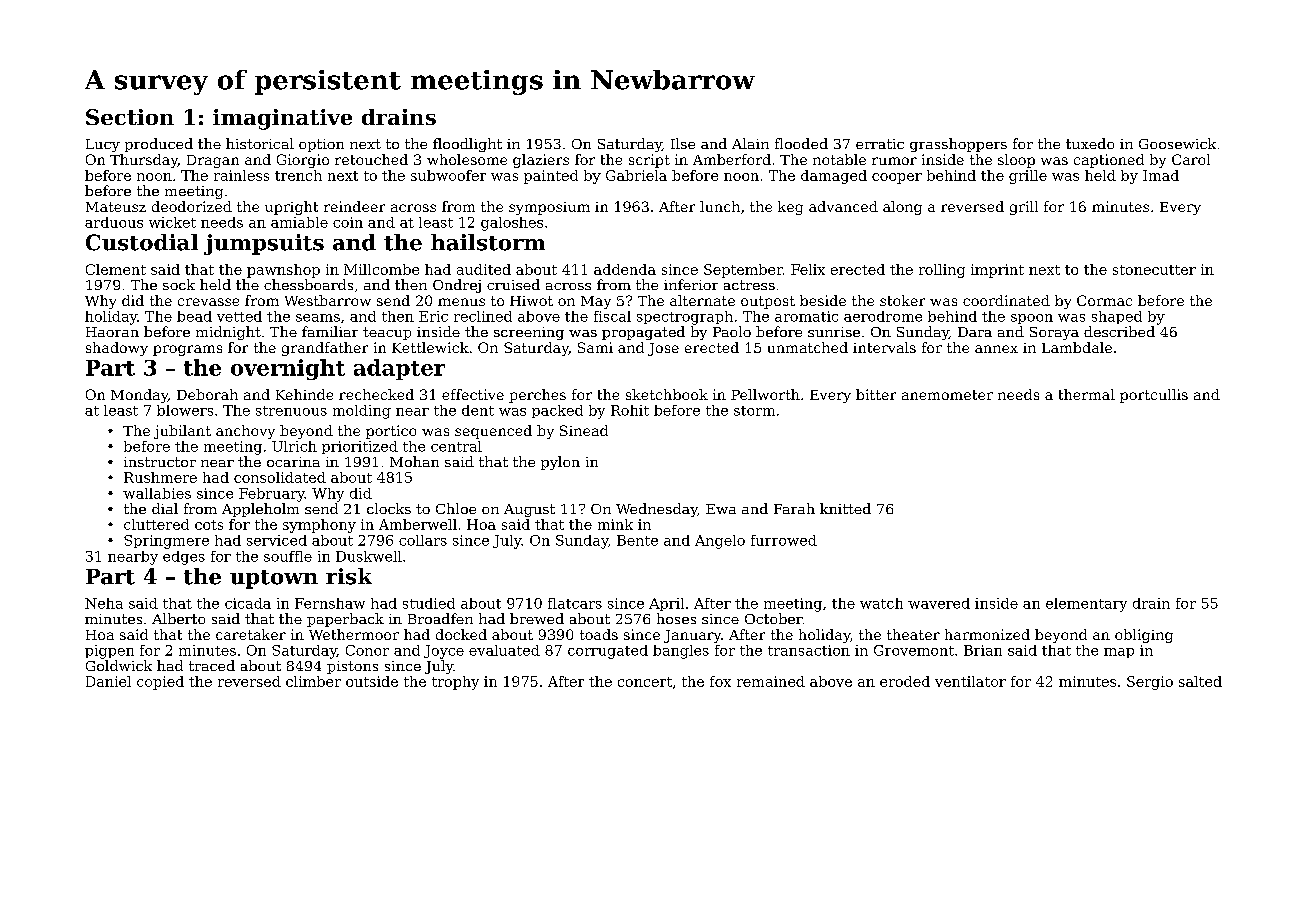 This image has height=924, width=1308. What do you see at coordinates (116, 207) in the image?
I see `Mateusz` at bounding box center [116, 207].
